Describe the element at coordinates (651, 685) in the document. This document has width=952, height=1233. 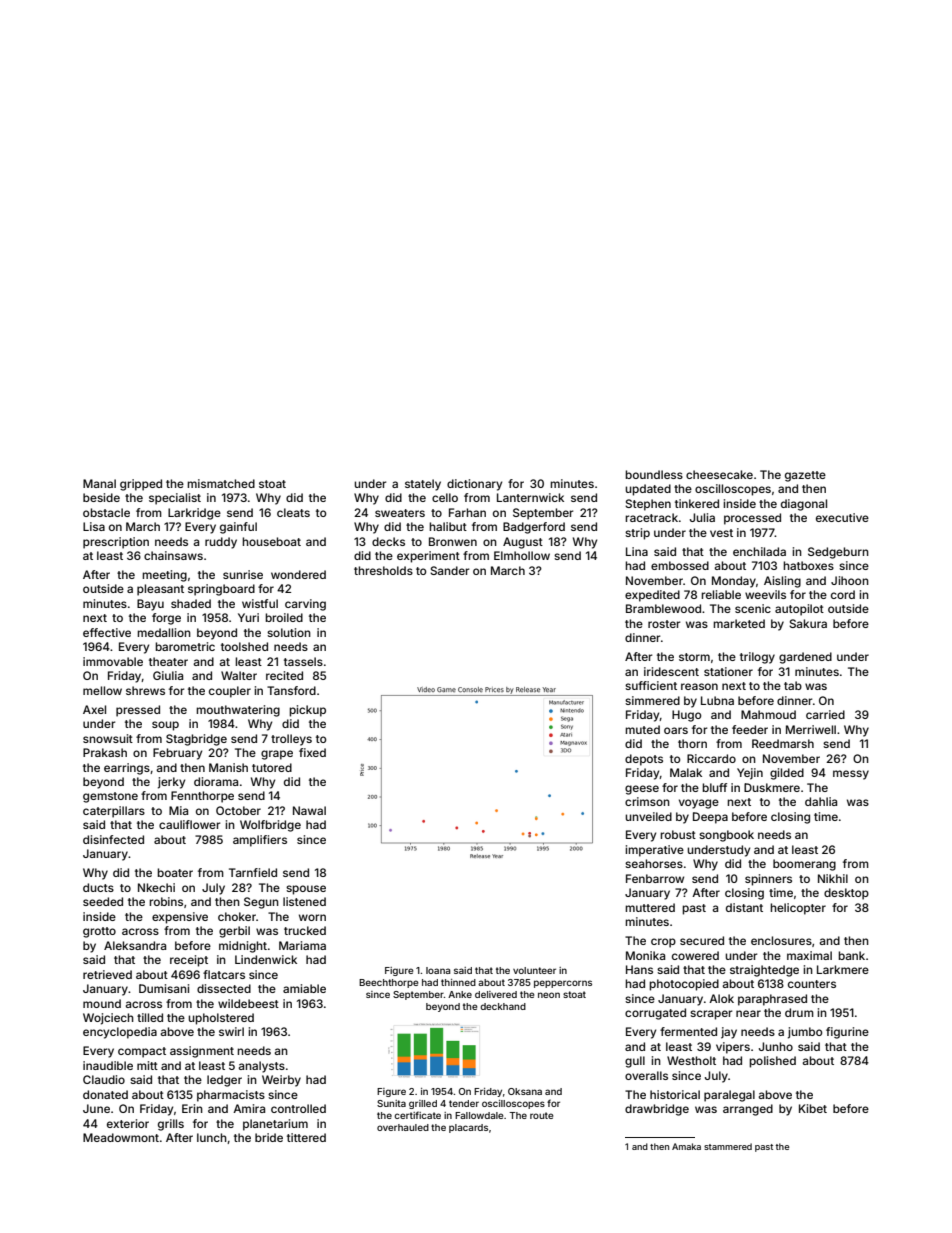
I see `sufficient` at that location.
